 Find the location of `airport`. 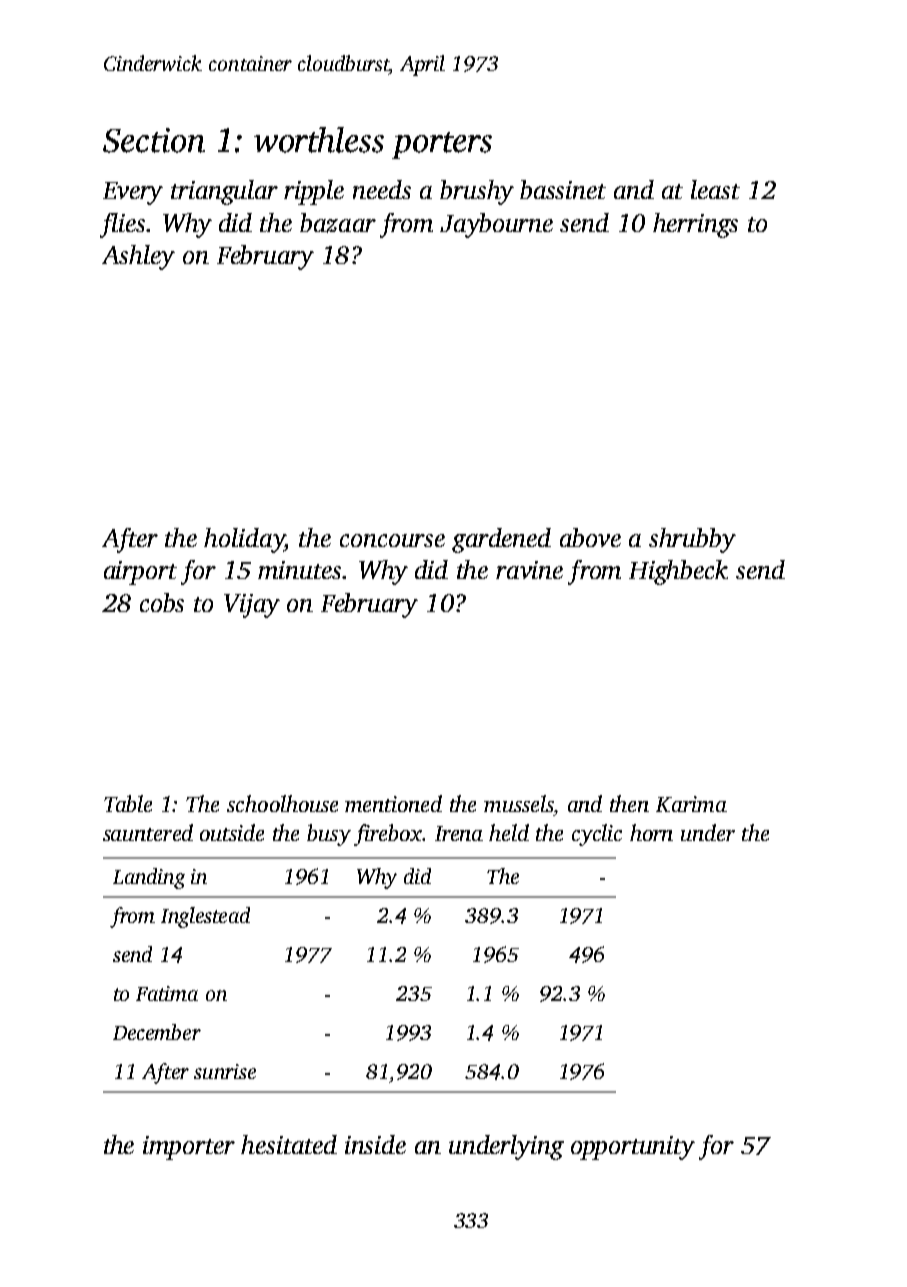

airport is located at coordinates (140, 573).
